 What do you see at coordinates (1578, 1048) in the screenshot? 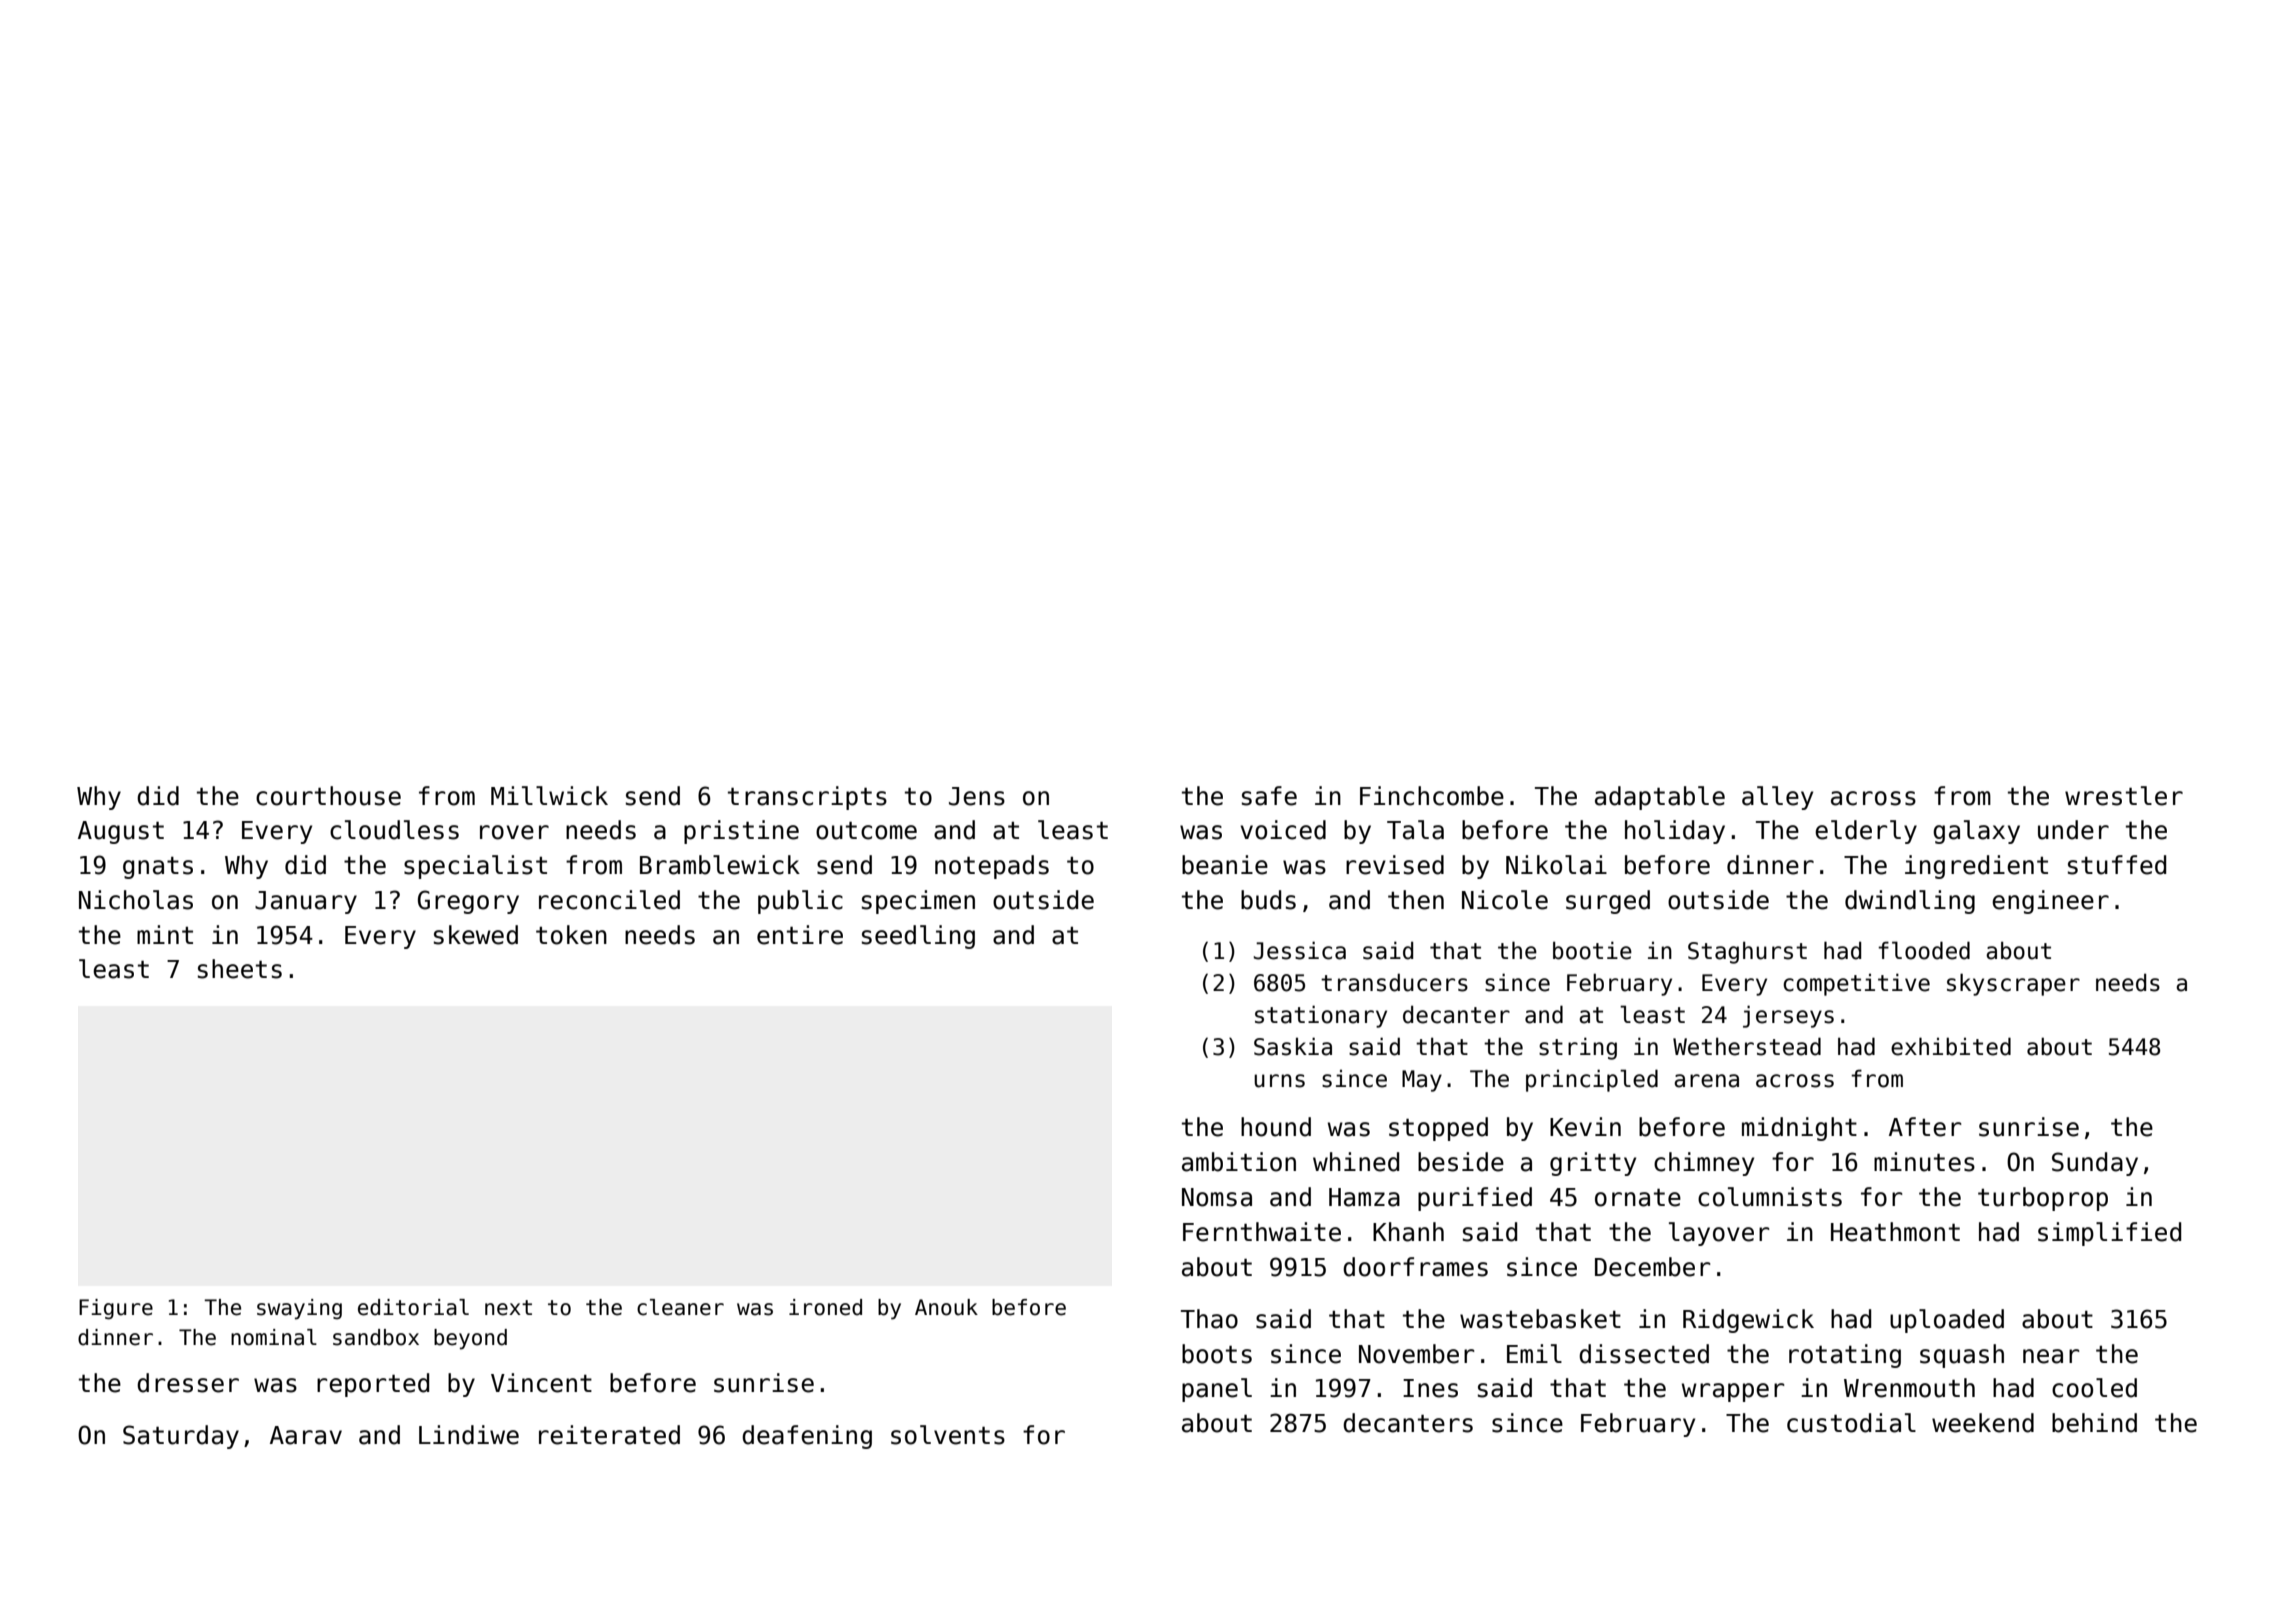
I see `string` at bounding box center [1578, 1048].
